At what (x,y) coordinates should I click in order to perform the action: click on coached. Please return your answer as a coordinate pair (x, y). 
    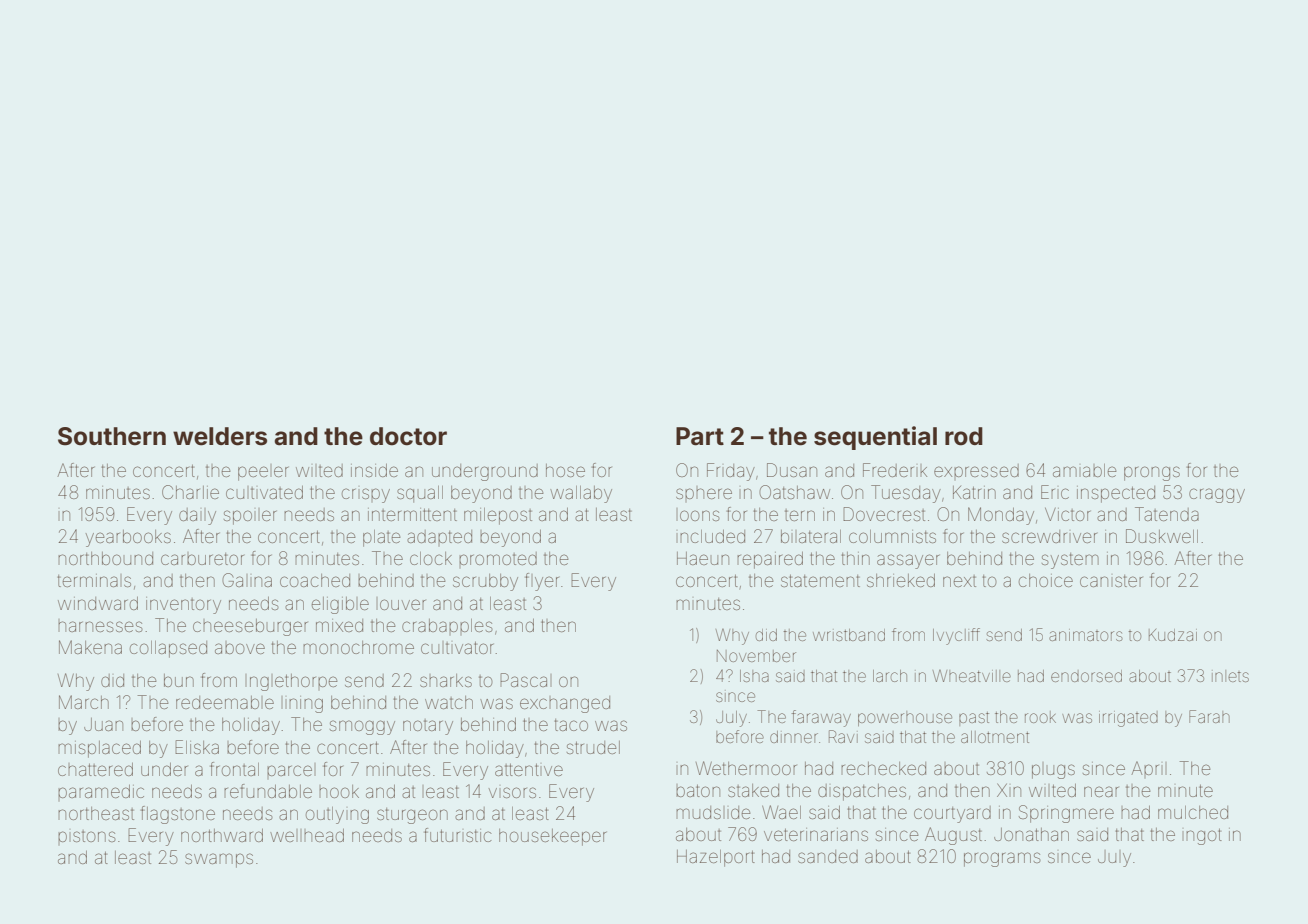
    Looking at the image, I should click on (315, 580).
